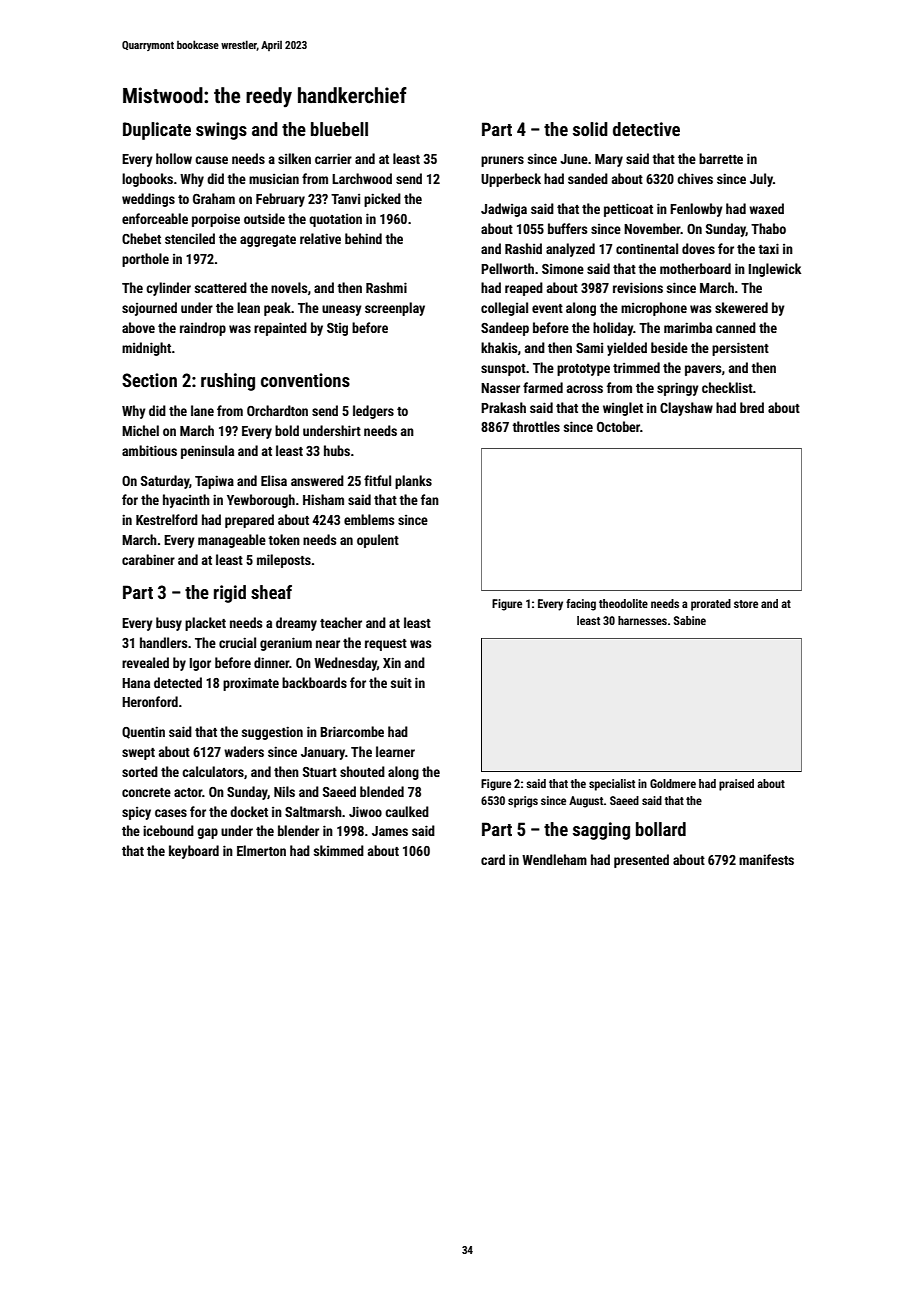 Image resolution: width=924 pixels, height=1308 pixels. I want to click on barrette, so click(721, 158).
